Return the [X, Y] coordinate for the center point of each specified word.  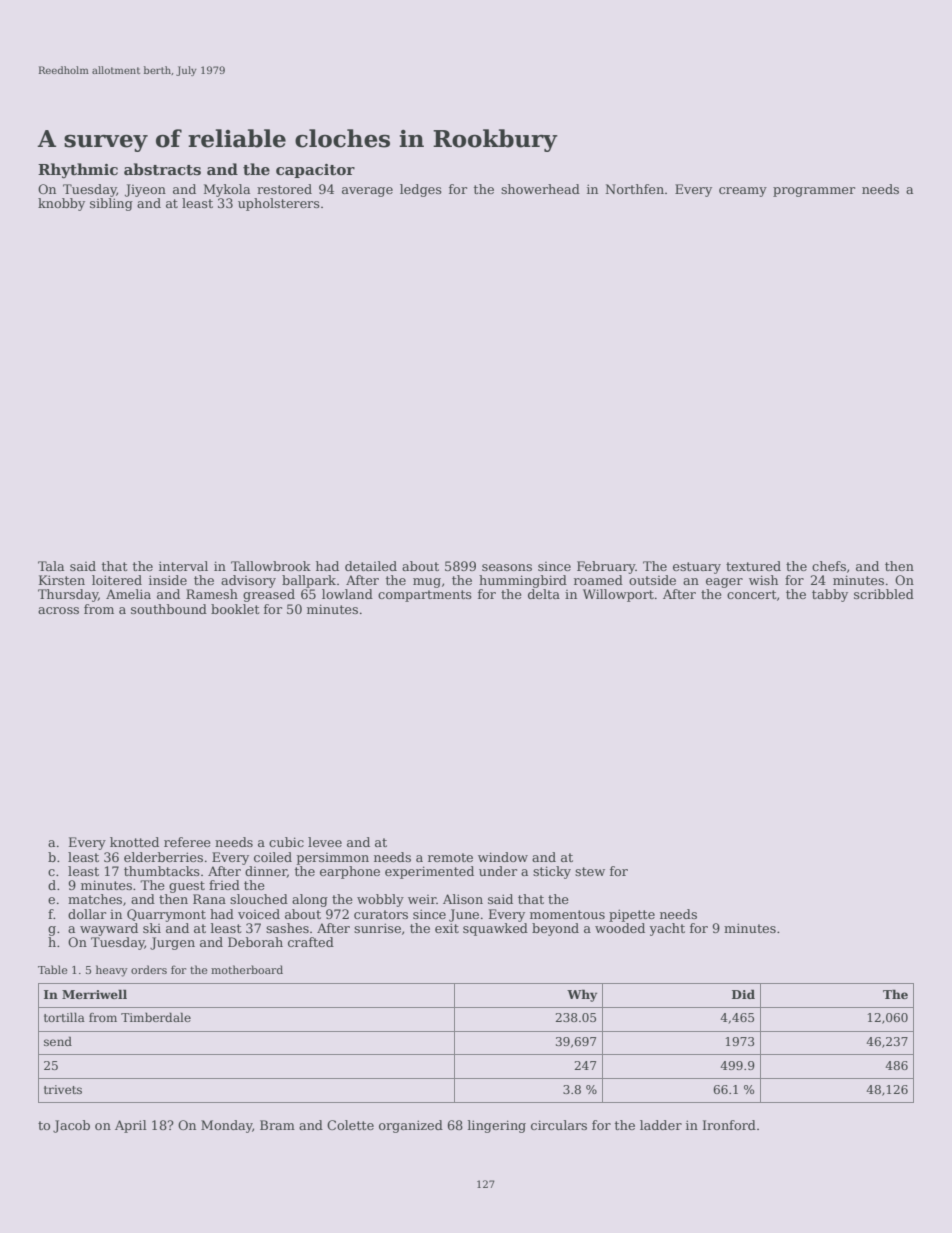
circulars [559, 1125]
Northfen [634, 189]
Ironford [729, 1125]
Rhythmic [78, 171]
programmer [814, 192]
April [131, 1126]
